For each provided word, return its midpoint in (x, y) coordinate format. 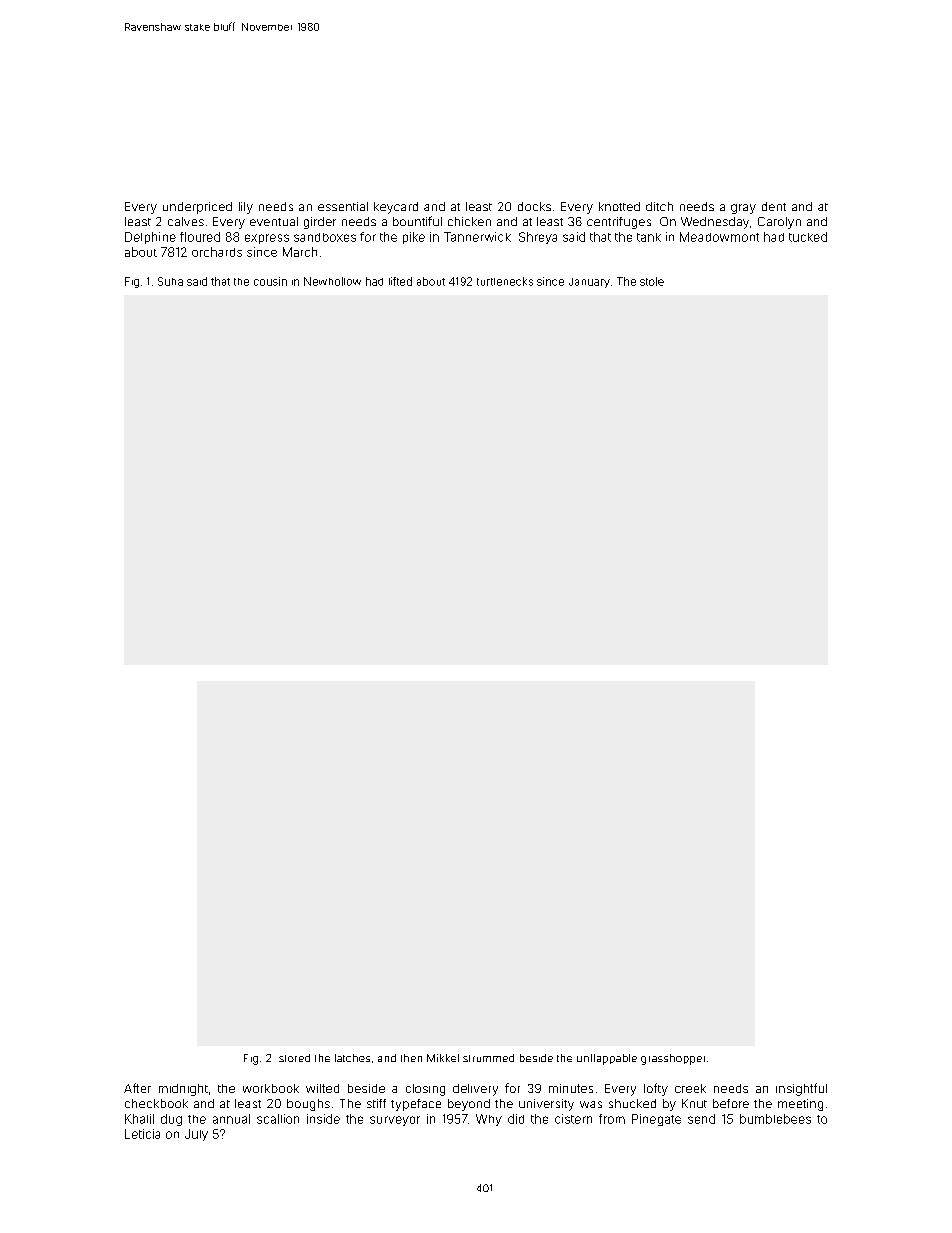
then (411, 1058)
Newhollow (332, 281)
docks (534, 206)
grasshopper (673, 1059)
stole (652, 281)
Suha (170, 281)
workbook (271, 1088)
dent (774, 206)
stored (294, 1058)
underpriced (197, 208)
